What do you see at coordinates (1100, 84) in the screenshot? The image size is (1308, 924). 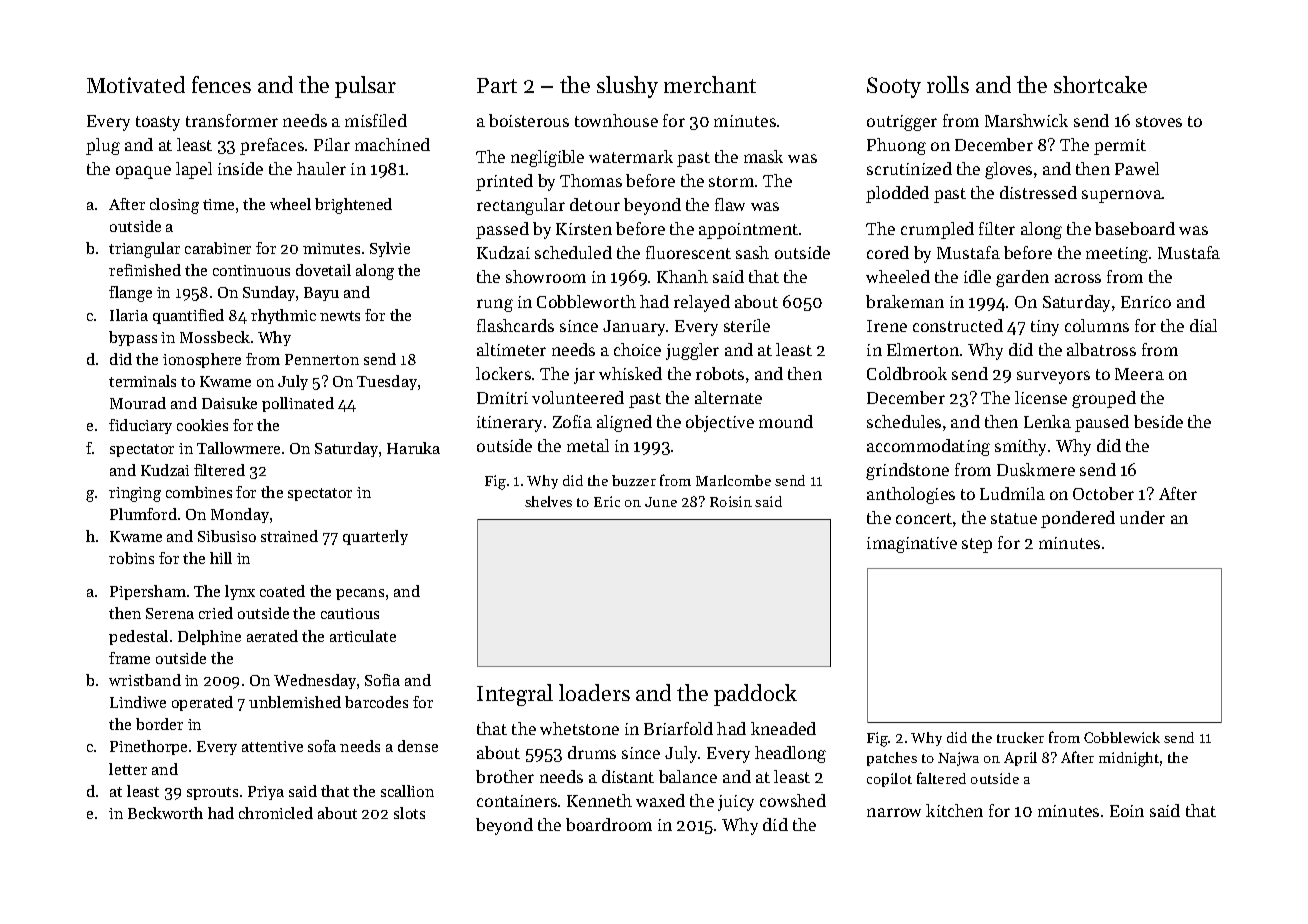 I see `shortcake` at bounding box center [1100, 84].
